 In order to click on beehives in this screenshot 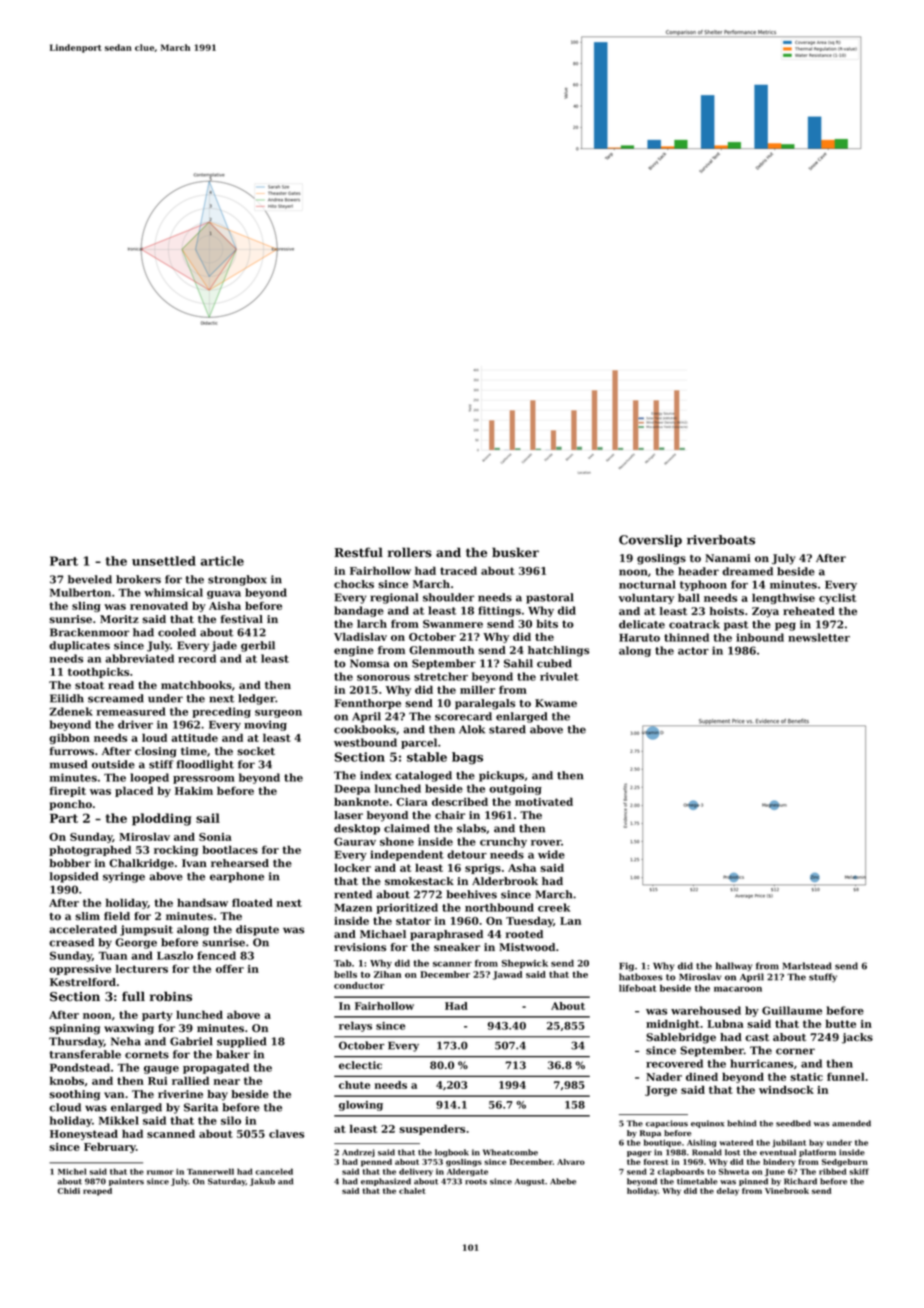, I will do `click(471, 894)`.
